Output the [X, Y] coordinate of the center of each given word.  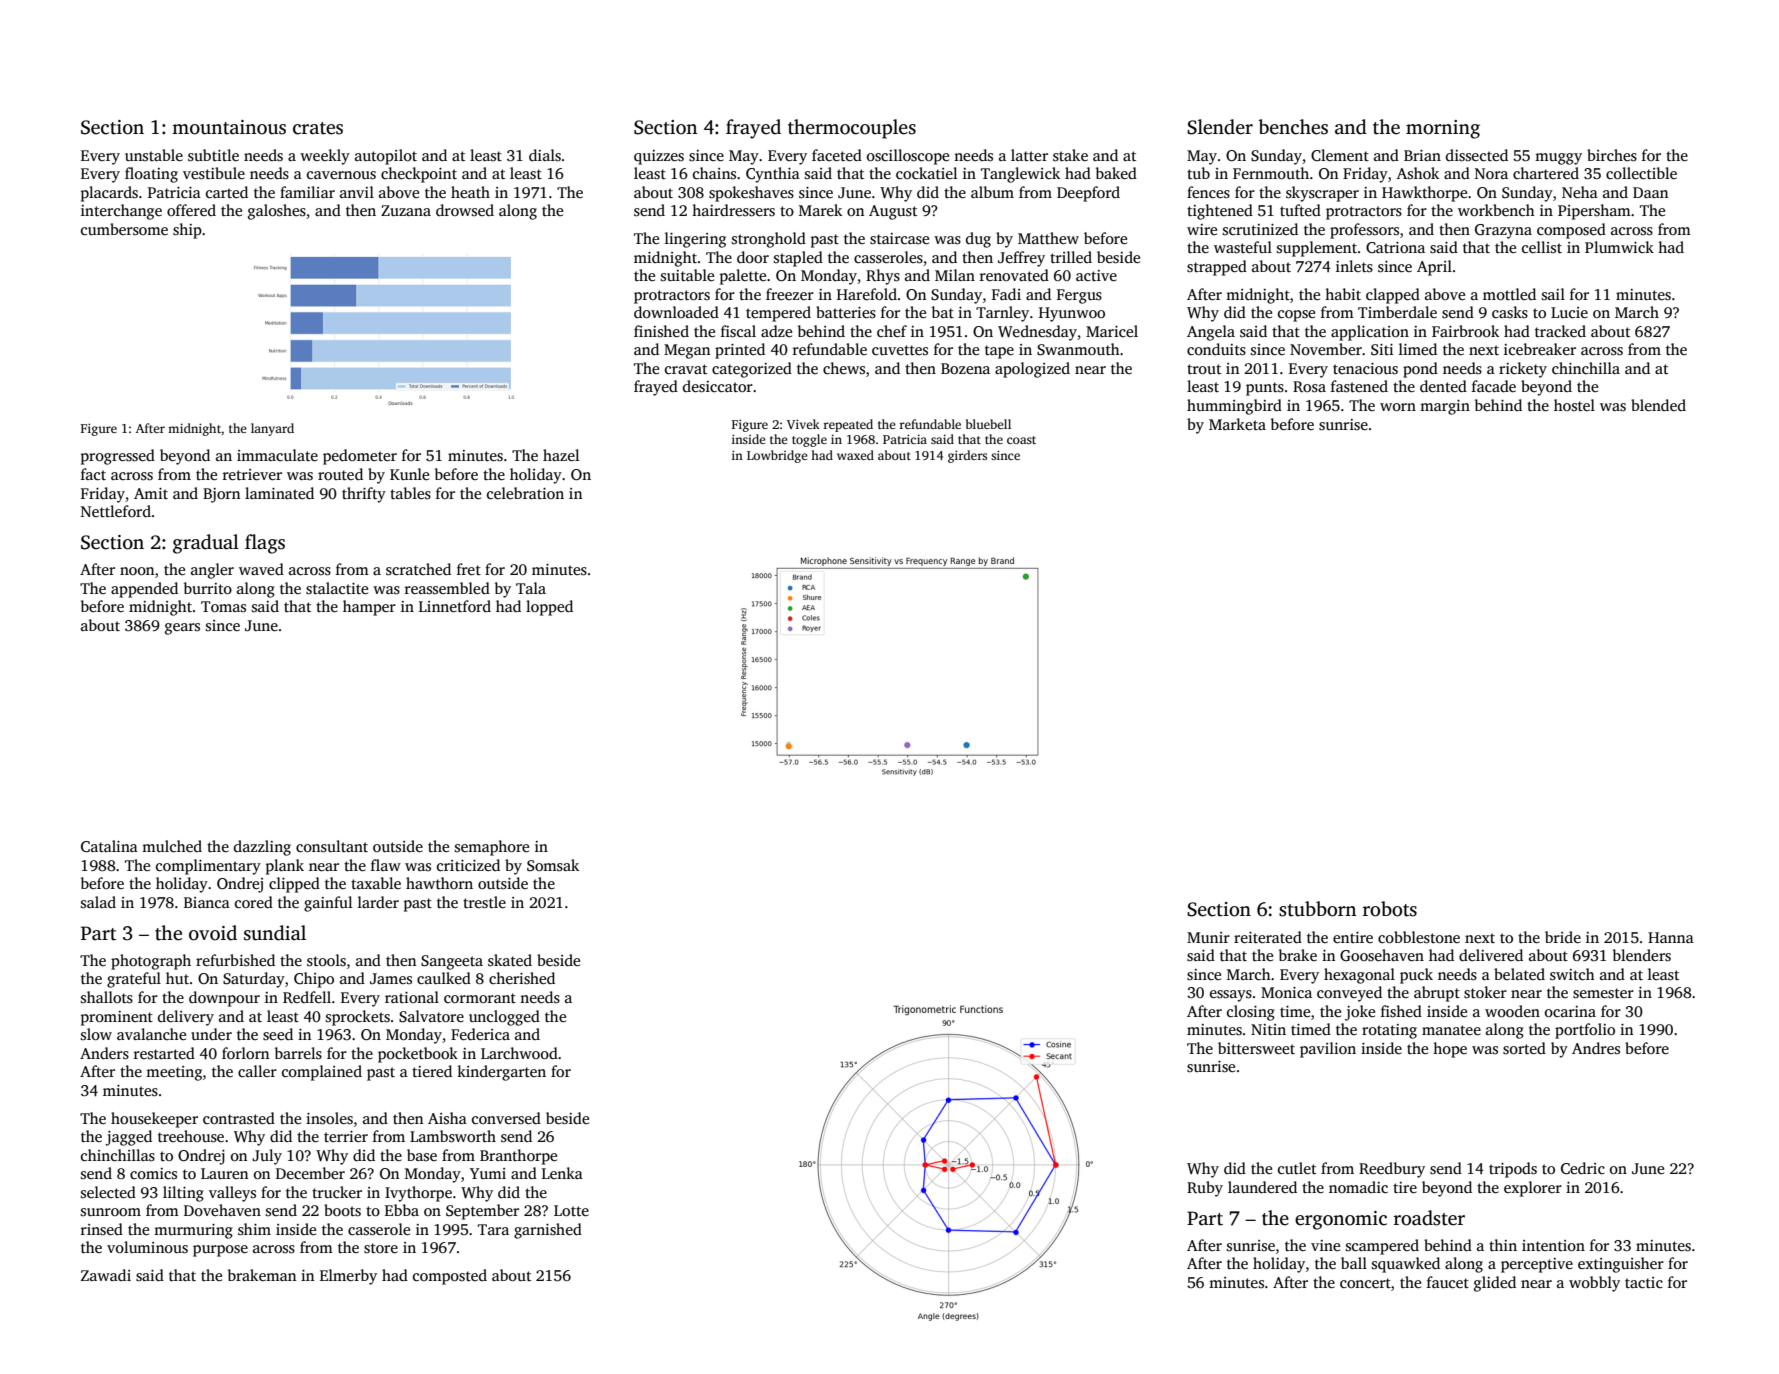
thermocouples [852, 129]
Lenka [562, 1173]
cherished [522, 978]
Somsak [553, 865]
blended [1658, 405]
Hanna [1671, 937]
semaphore [492, 848]
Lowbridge [777, 456]
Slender [1220, 127]
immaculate [277, 455]
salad [98, 902]
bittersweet [1256, 1048]
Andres [1596, 1048]
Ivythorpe [418, 1194]
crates [318, 128]
